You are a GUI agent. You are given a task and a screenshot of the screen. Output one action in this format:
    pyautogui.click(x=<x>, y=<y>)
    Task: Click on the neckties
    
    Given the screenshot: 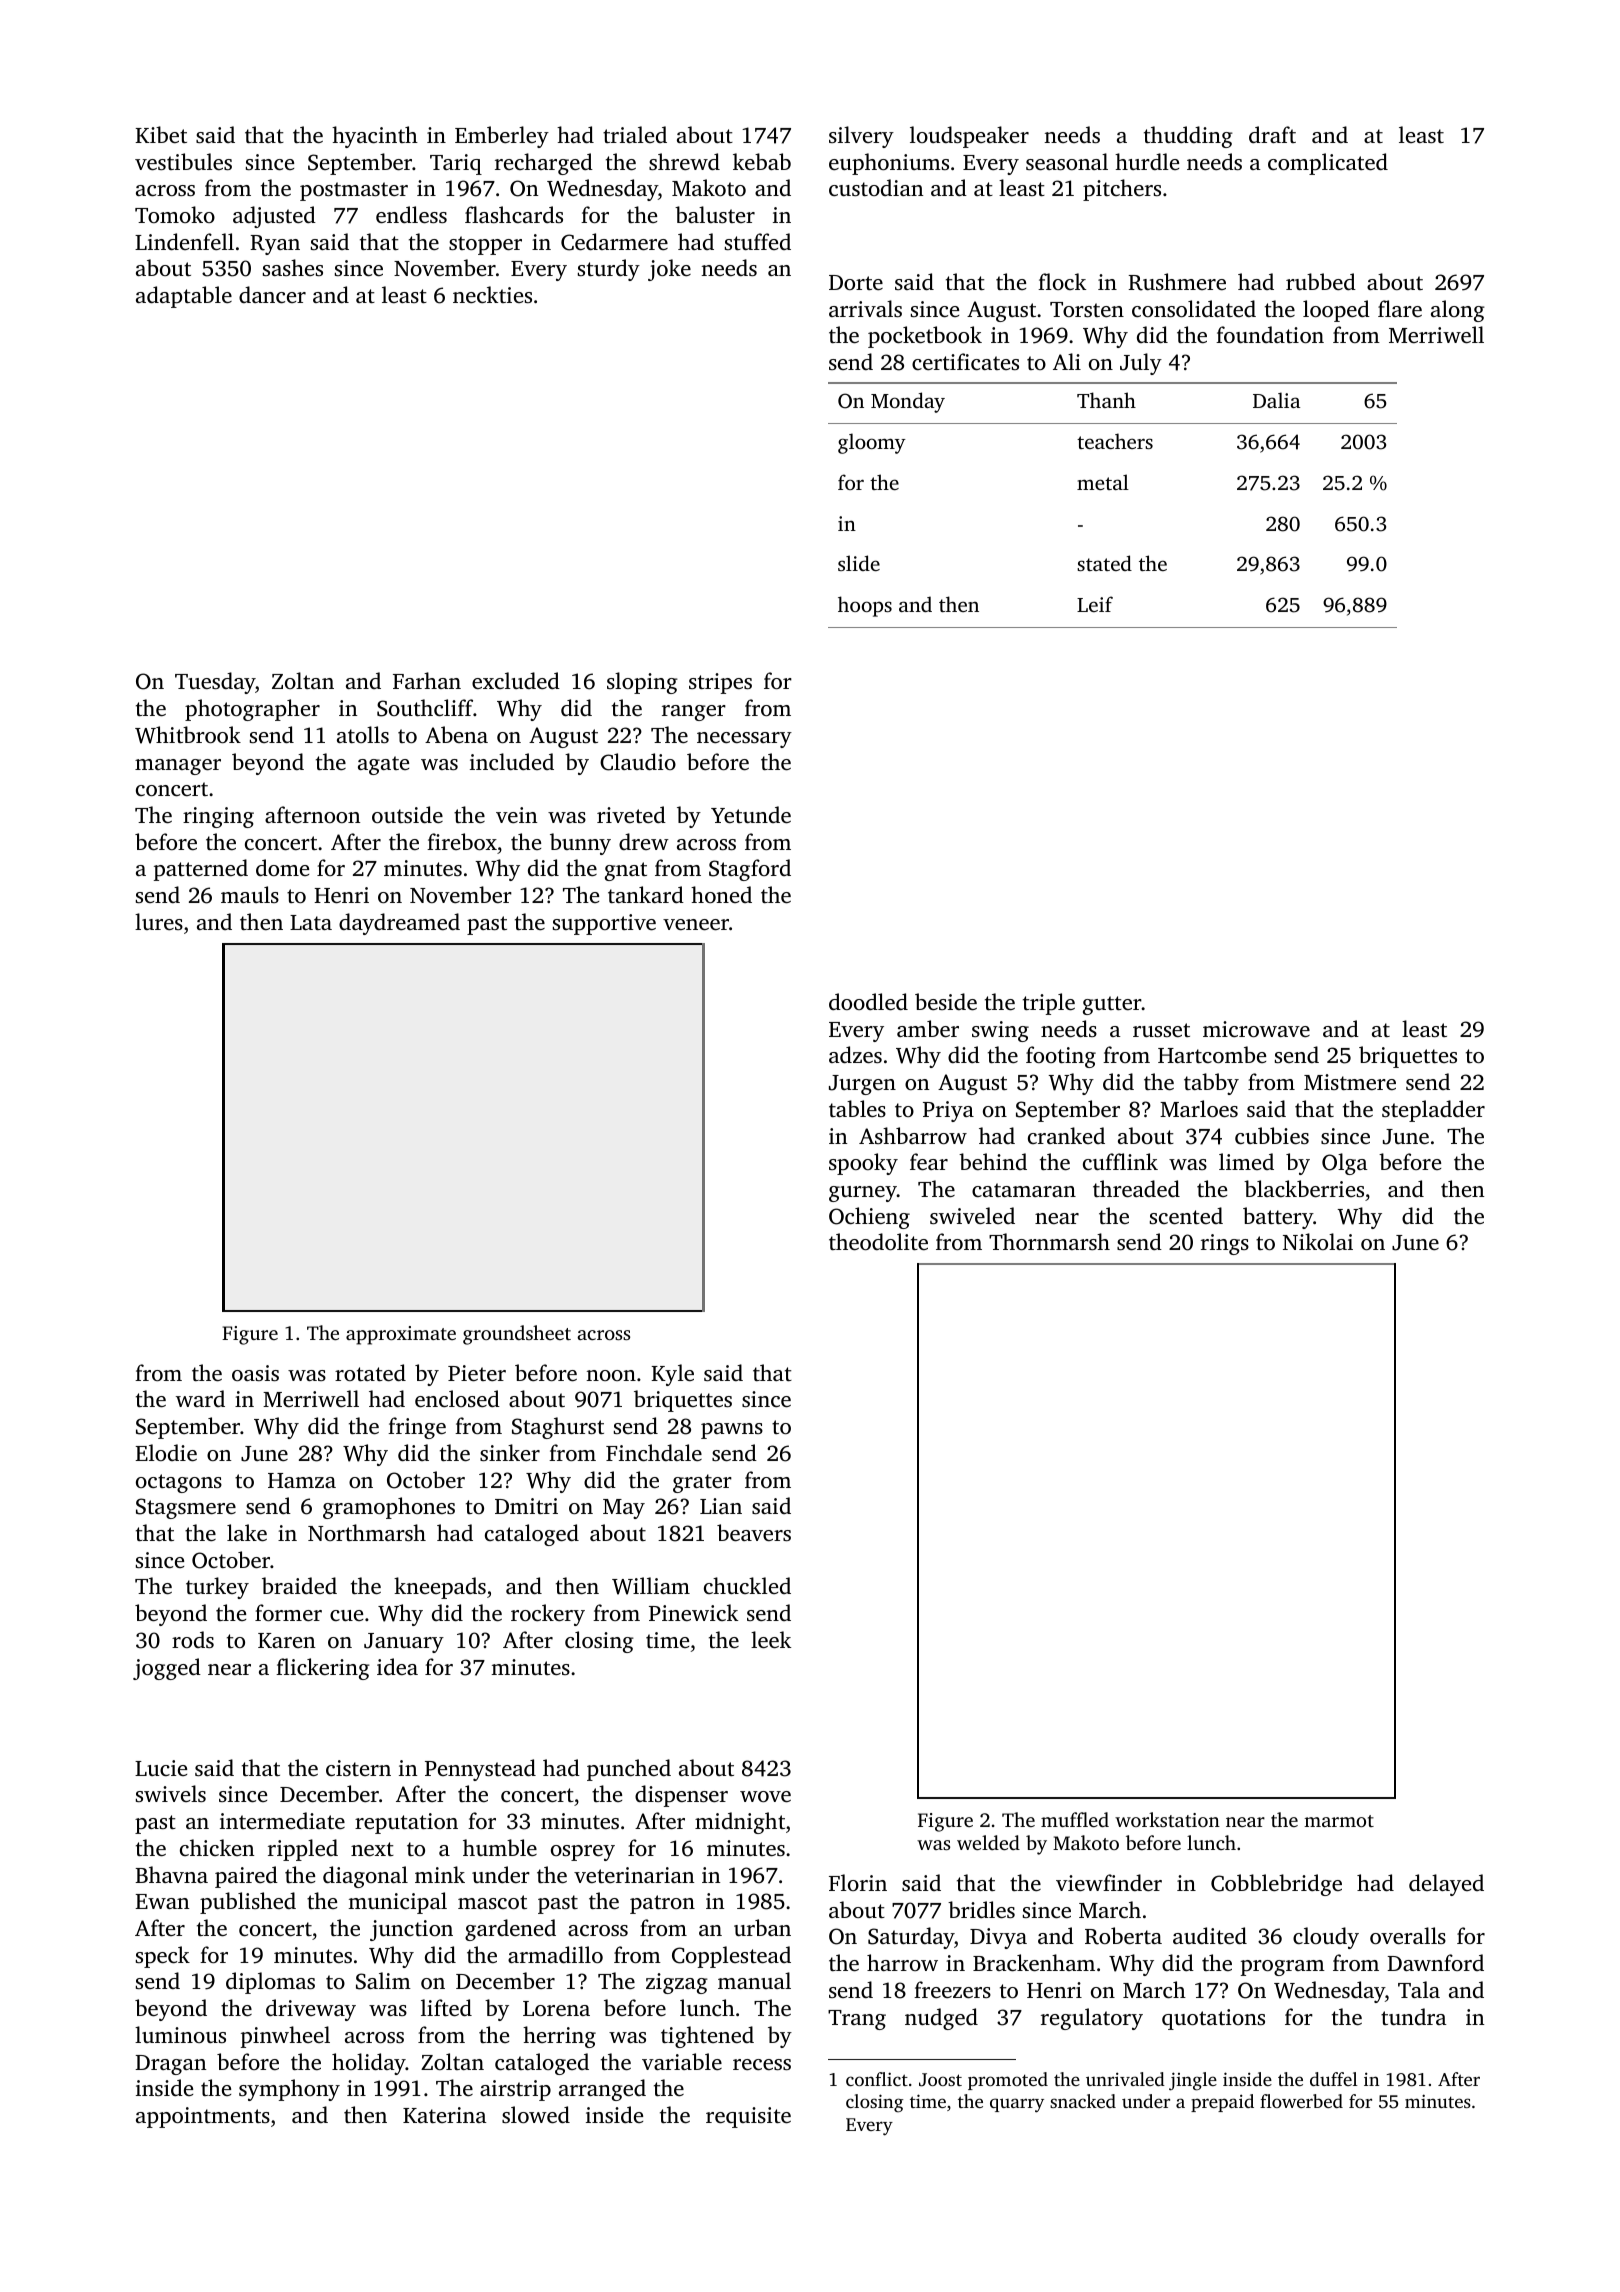 What is the action you would take?
    pyautogui.click(x=492, y=294)
